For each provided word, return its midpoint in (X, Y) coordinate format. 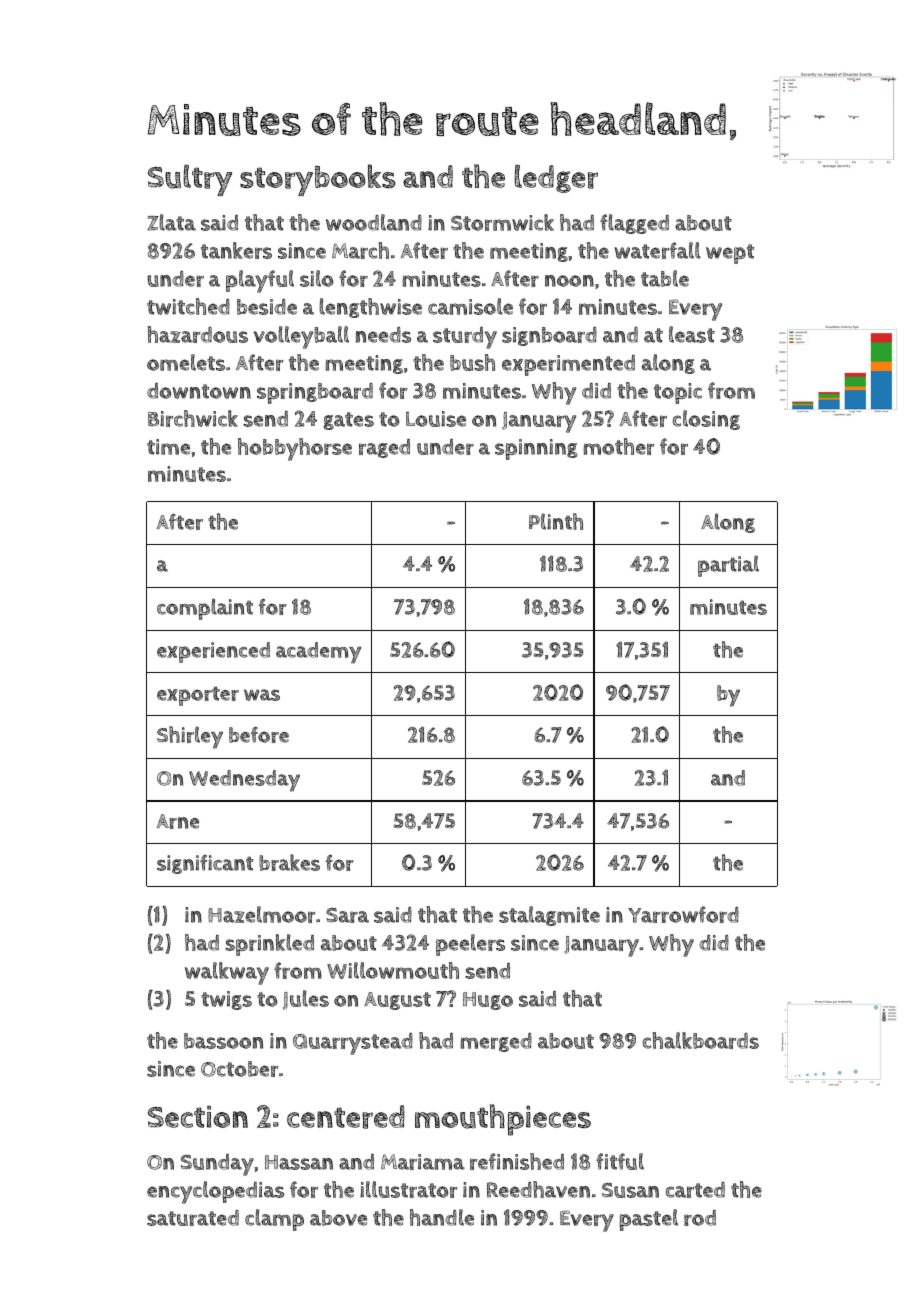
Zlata (171, 222)
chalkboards (701, 1040)
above (338, 1218)
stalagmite (549, 916)
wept (730, 254)
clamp (274, 1220)
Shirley (190, 737)
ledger (556, 178)
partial (728, 566)
